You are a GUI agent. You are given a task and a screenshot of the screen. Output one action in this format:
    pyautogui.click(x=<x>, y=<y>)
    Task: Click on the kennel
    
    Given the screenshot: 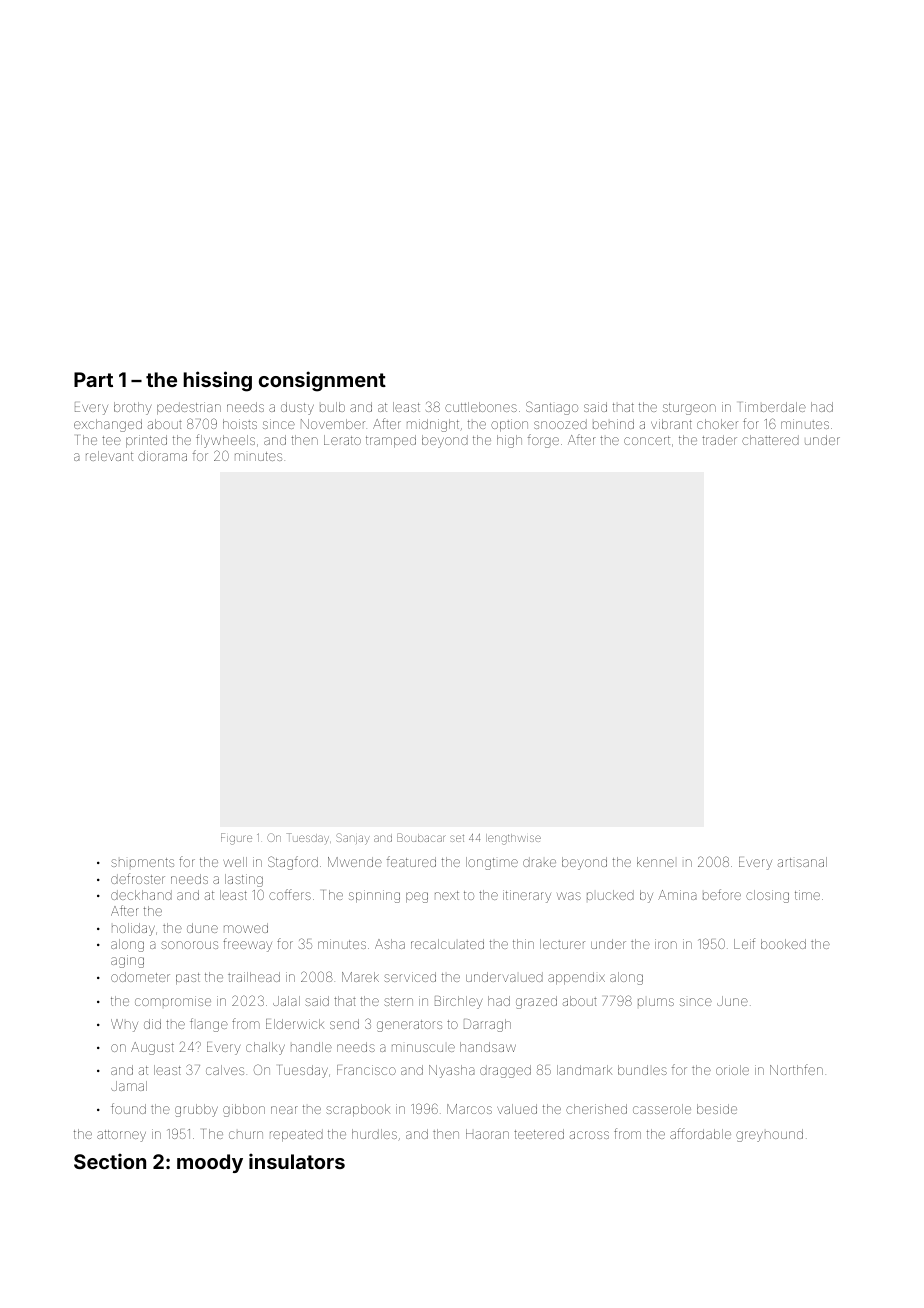 What is the action you would take?
    pyautogui.click(x=655, y=862)
